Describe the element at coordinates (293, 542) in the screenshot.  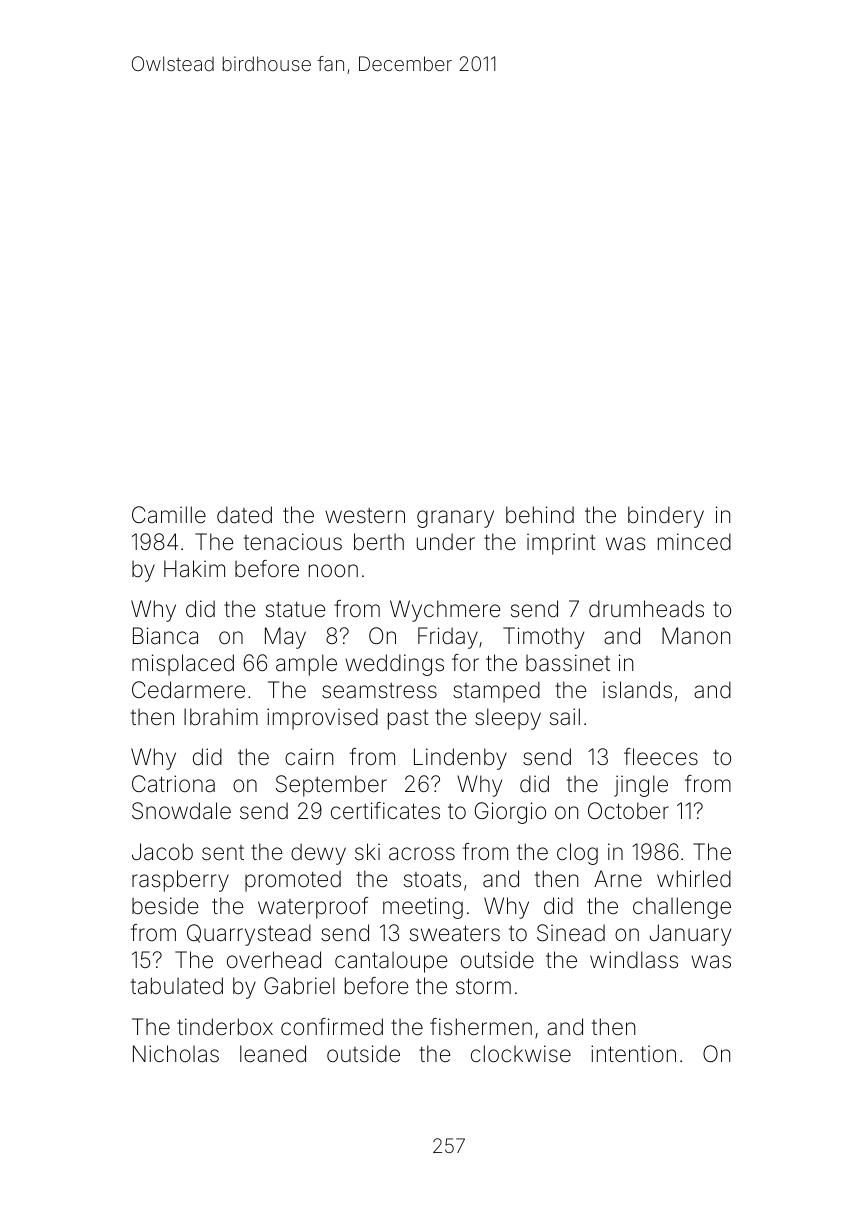
I see `tenacious` at that location.
